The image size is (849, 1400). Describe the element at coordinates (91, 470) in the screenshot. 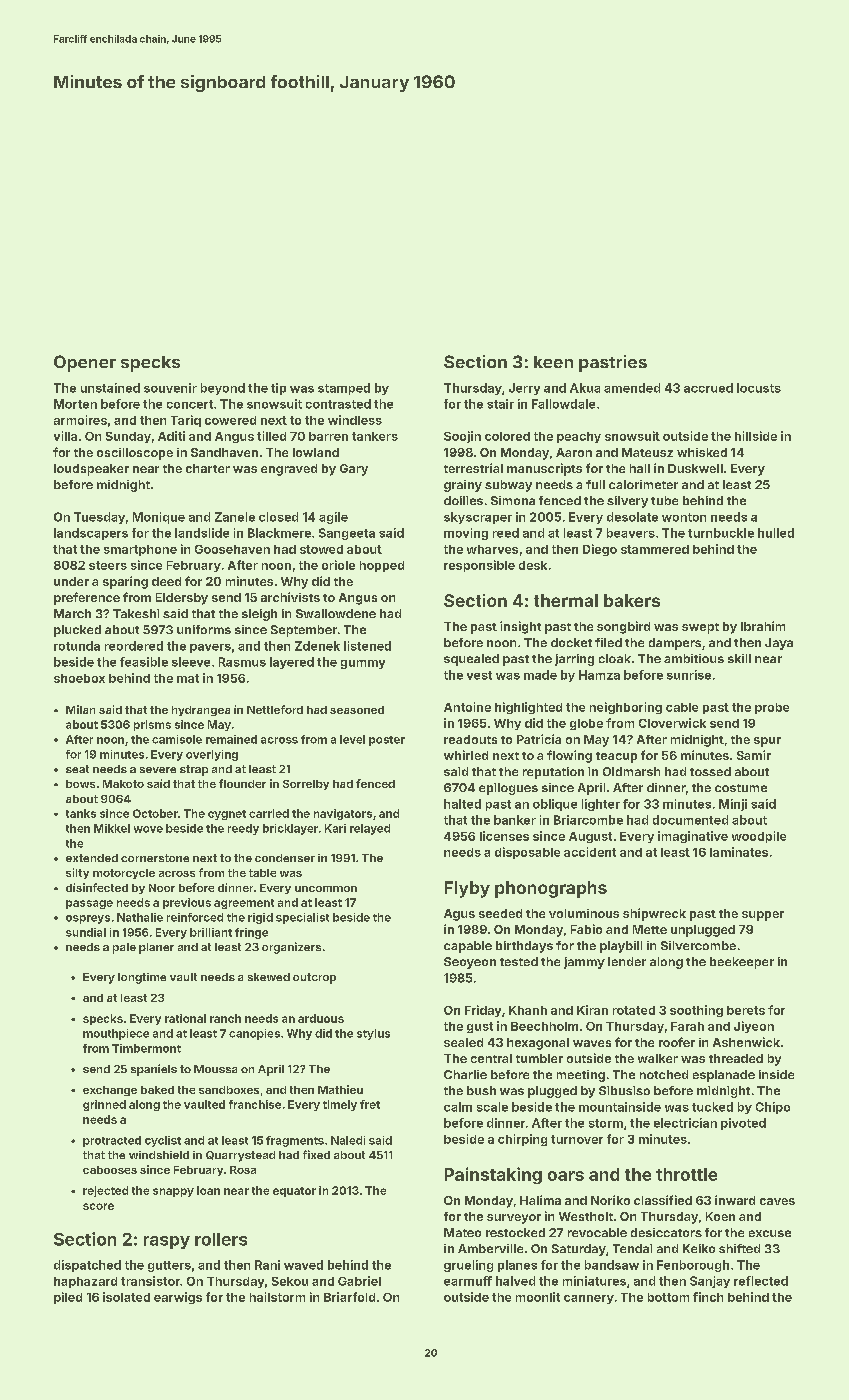

I see `loudspeaker` at that location.
